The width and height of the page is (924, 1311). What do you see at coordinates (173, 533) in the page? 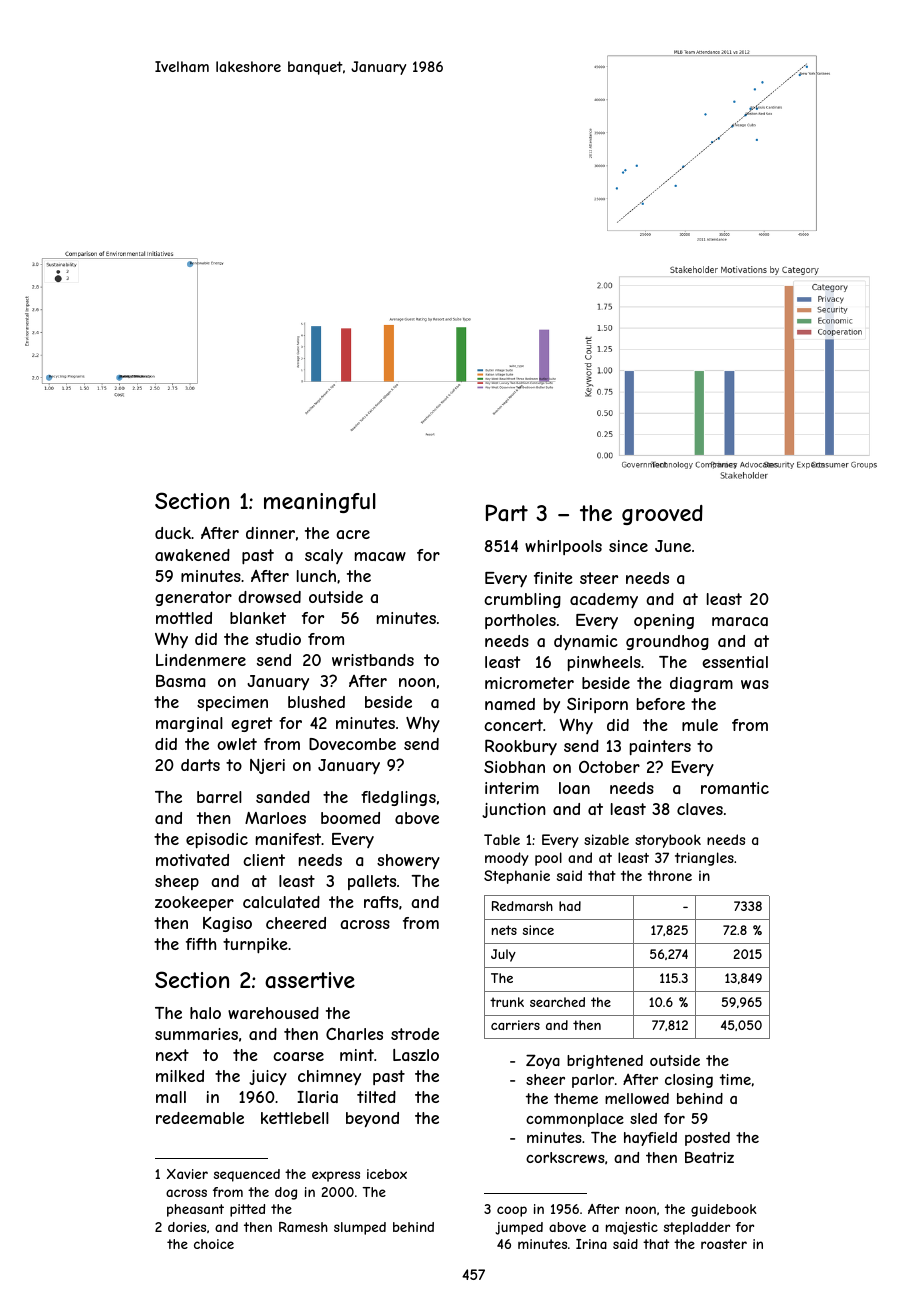
I see `duck` at bounding box center [173, 533].
